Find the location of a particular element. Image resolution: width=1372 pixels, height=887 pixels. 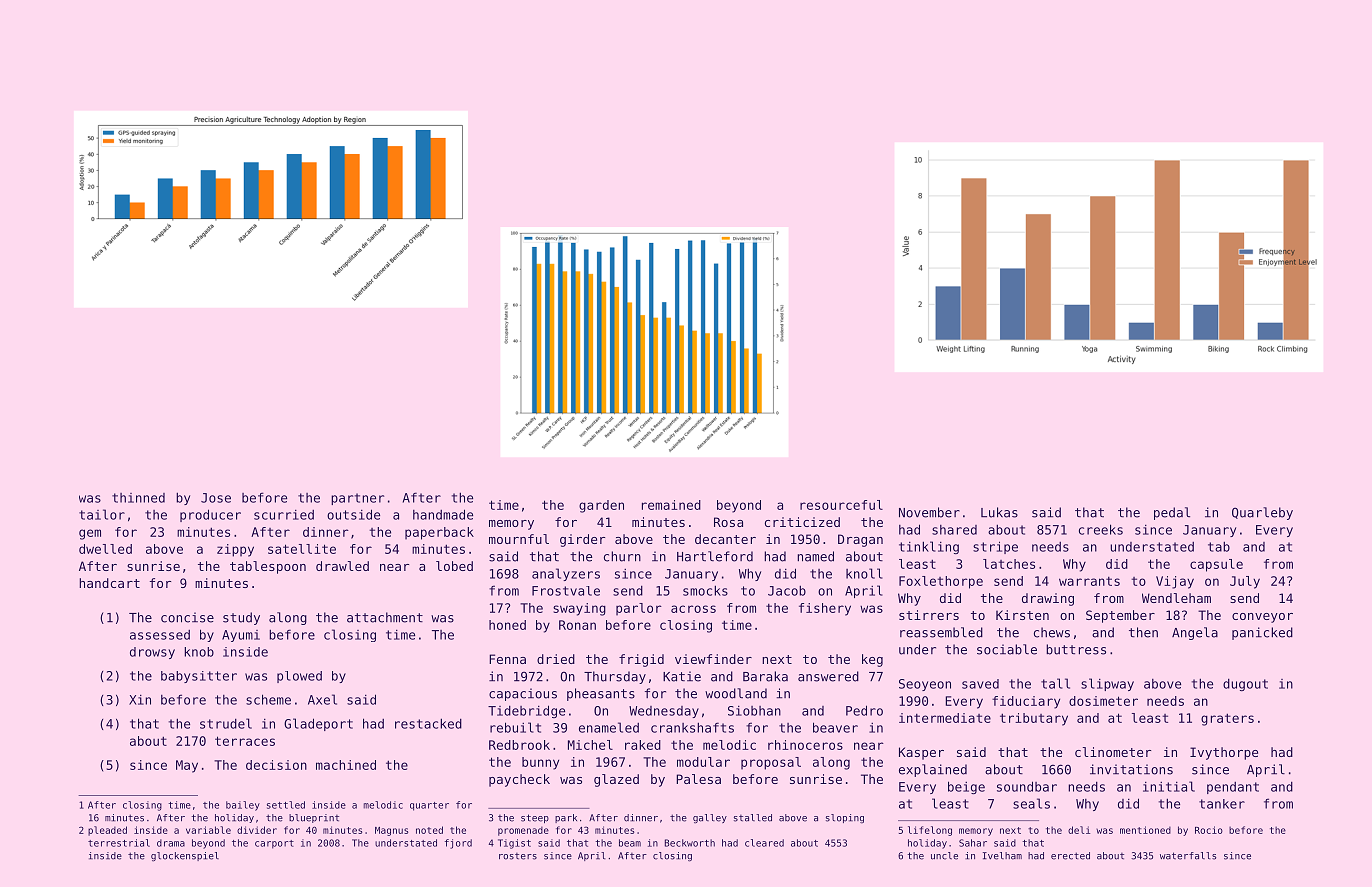

resourceful is located at coordinates (841, 505).
